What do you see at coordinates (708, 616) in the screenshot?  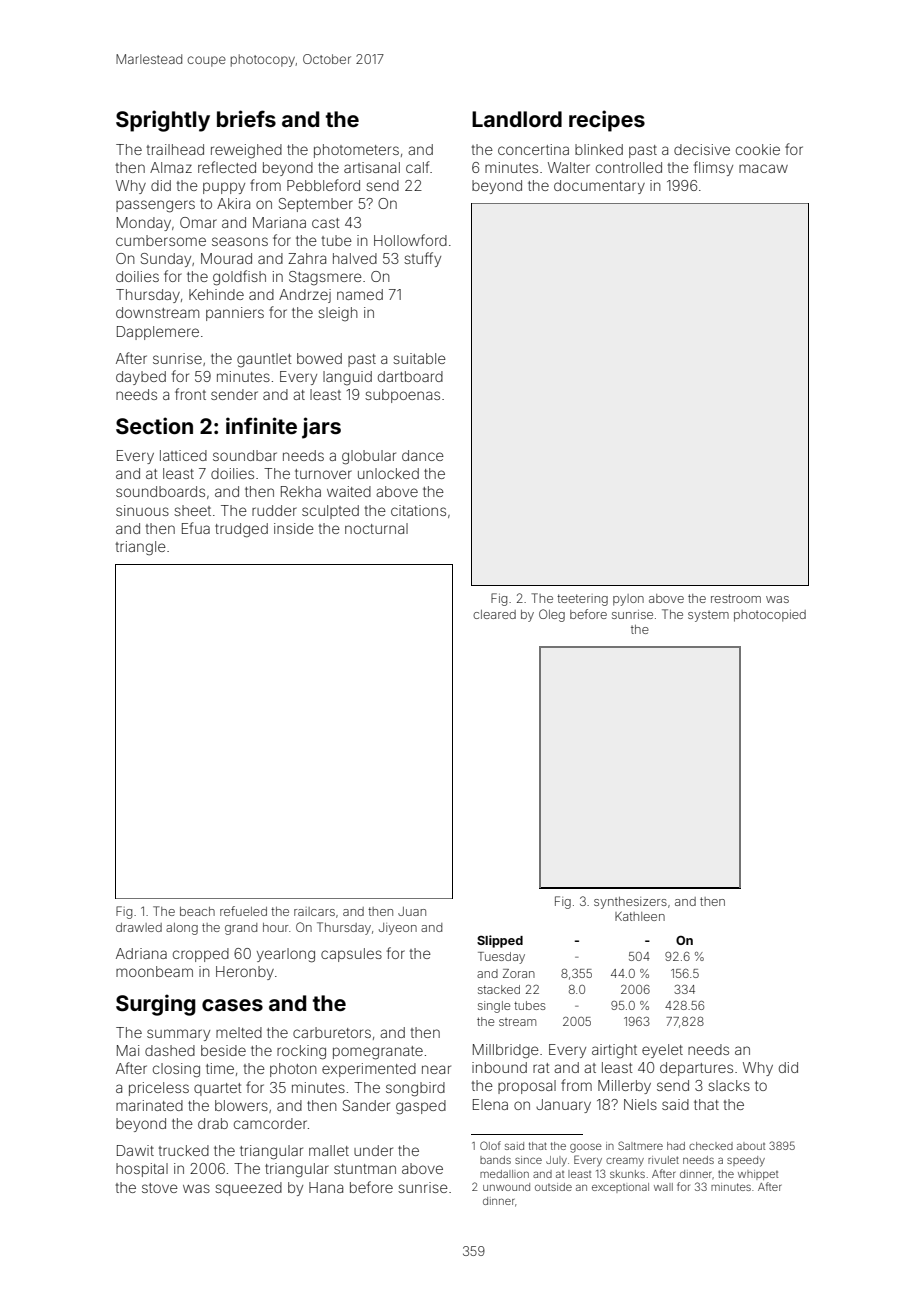 I see `system` at bounding box center [708, 616].
